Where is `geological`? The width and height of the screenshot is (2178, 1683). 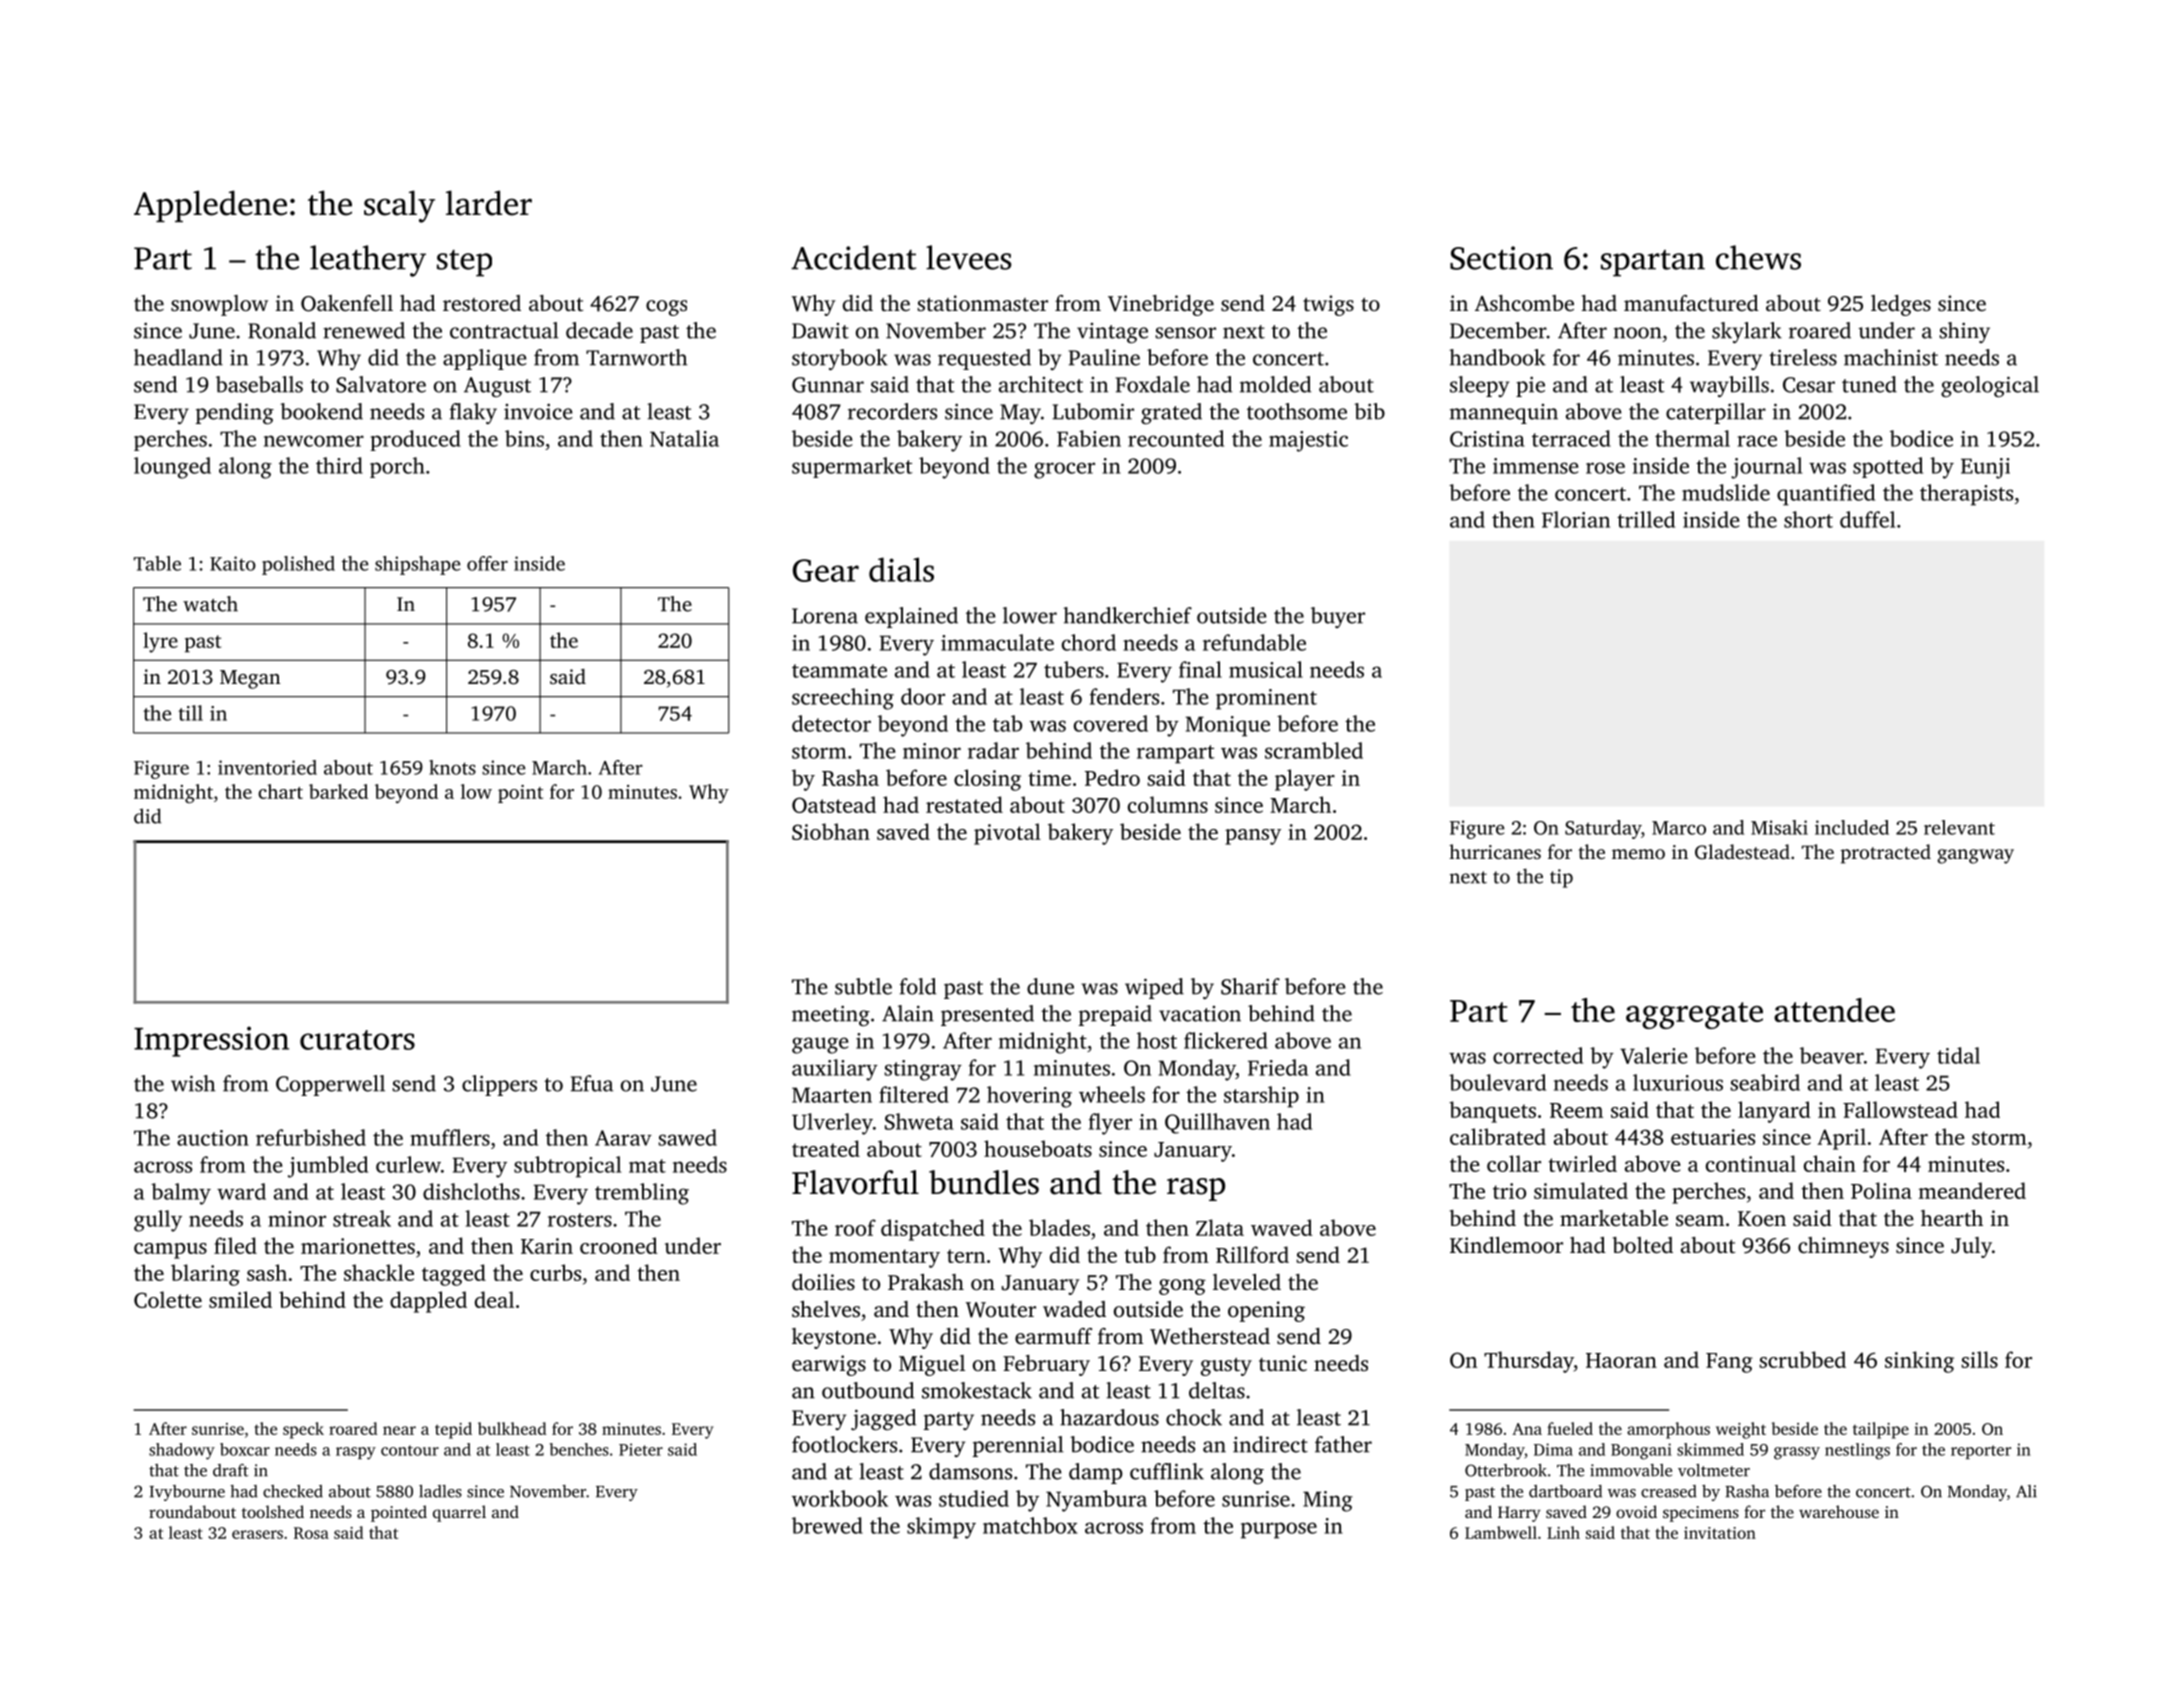
geological is located at coordinates (1990, 387).
